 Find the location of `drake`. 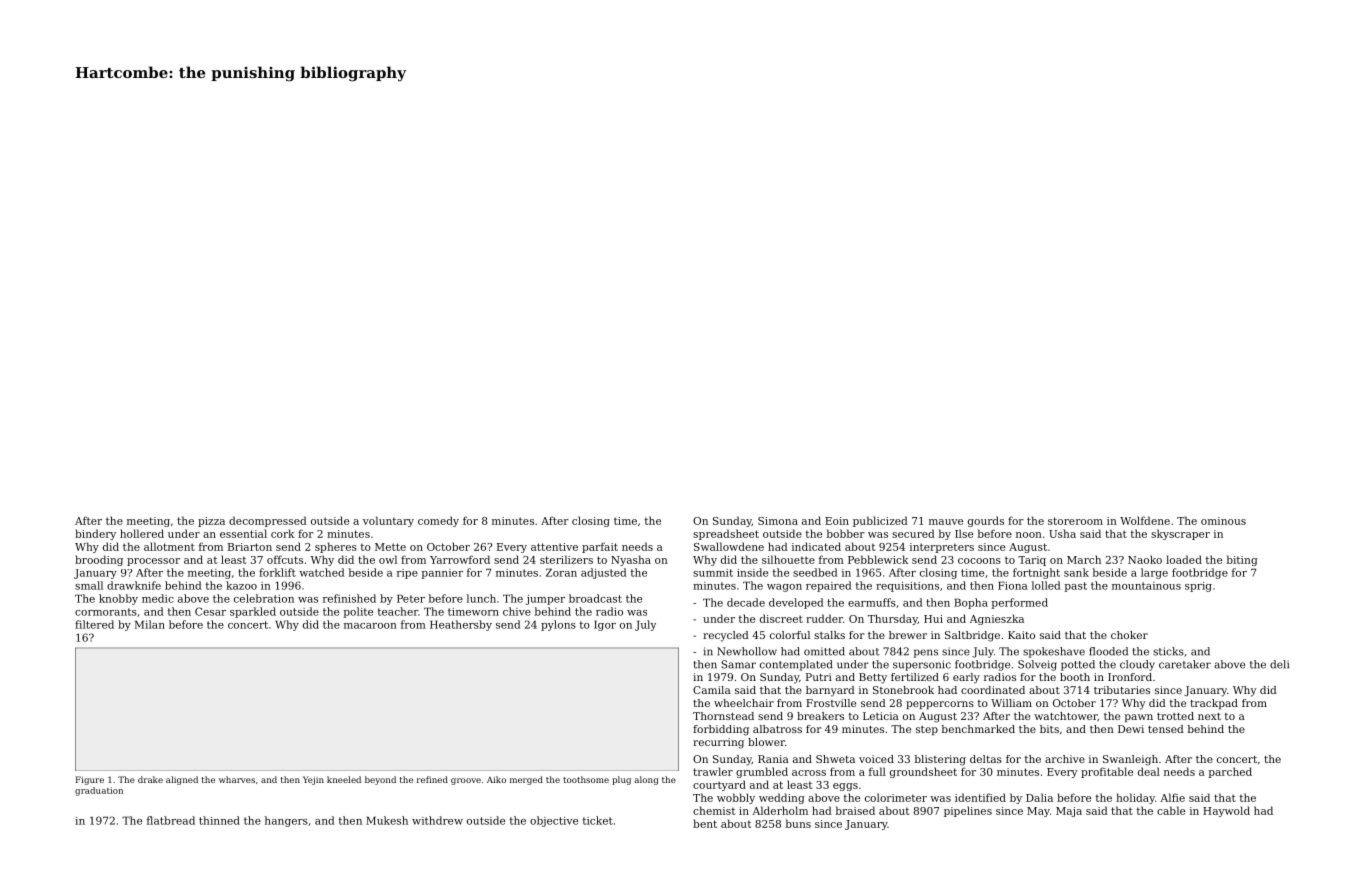

drake is located at coordinates (150, 779).
